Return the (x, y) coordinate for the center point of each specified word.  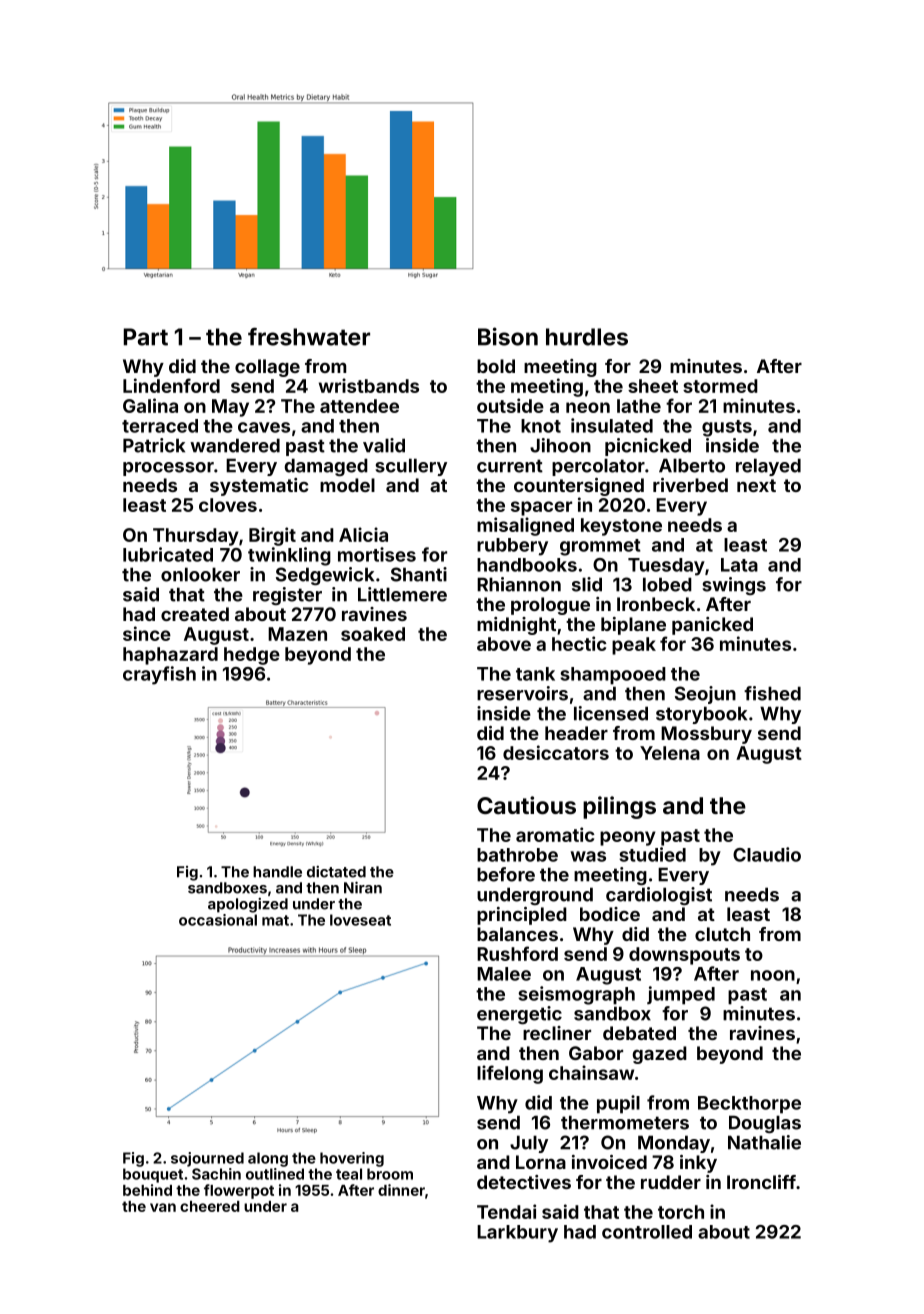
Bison (508, 336)
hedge (252, 656)
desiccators (556, 752)
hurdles (587, 337)
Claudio (767, 854)
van (163, 1207)
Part (146, 337)
